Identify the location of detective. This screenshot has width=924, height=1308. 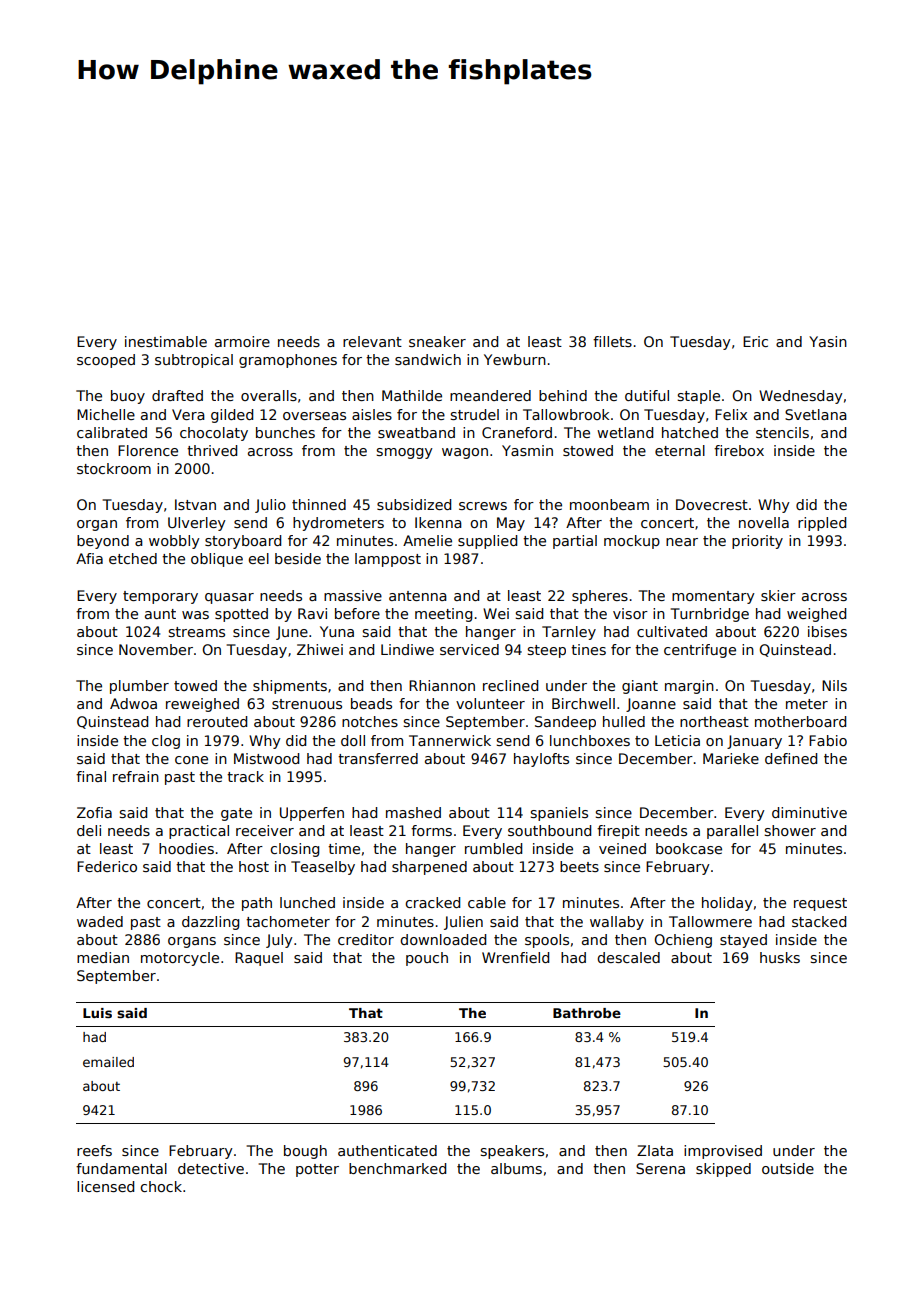
(211, 1168).
